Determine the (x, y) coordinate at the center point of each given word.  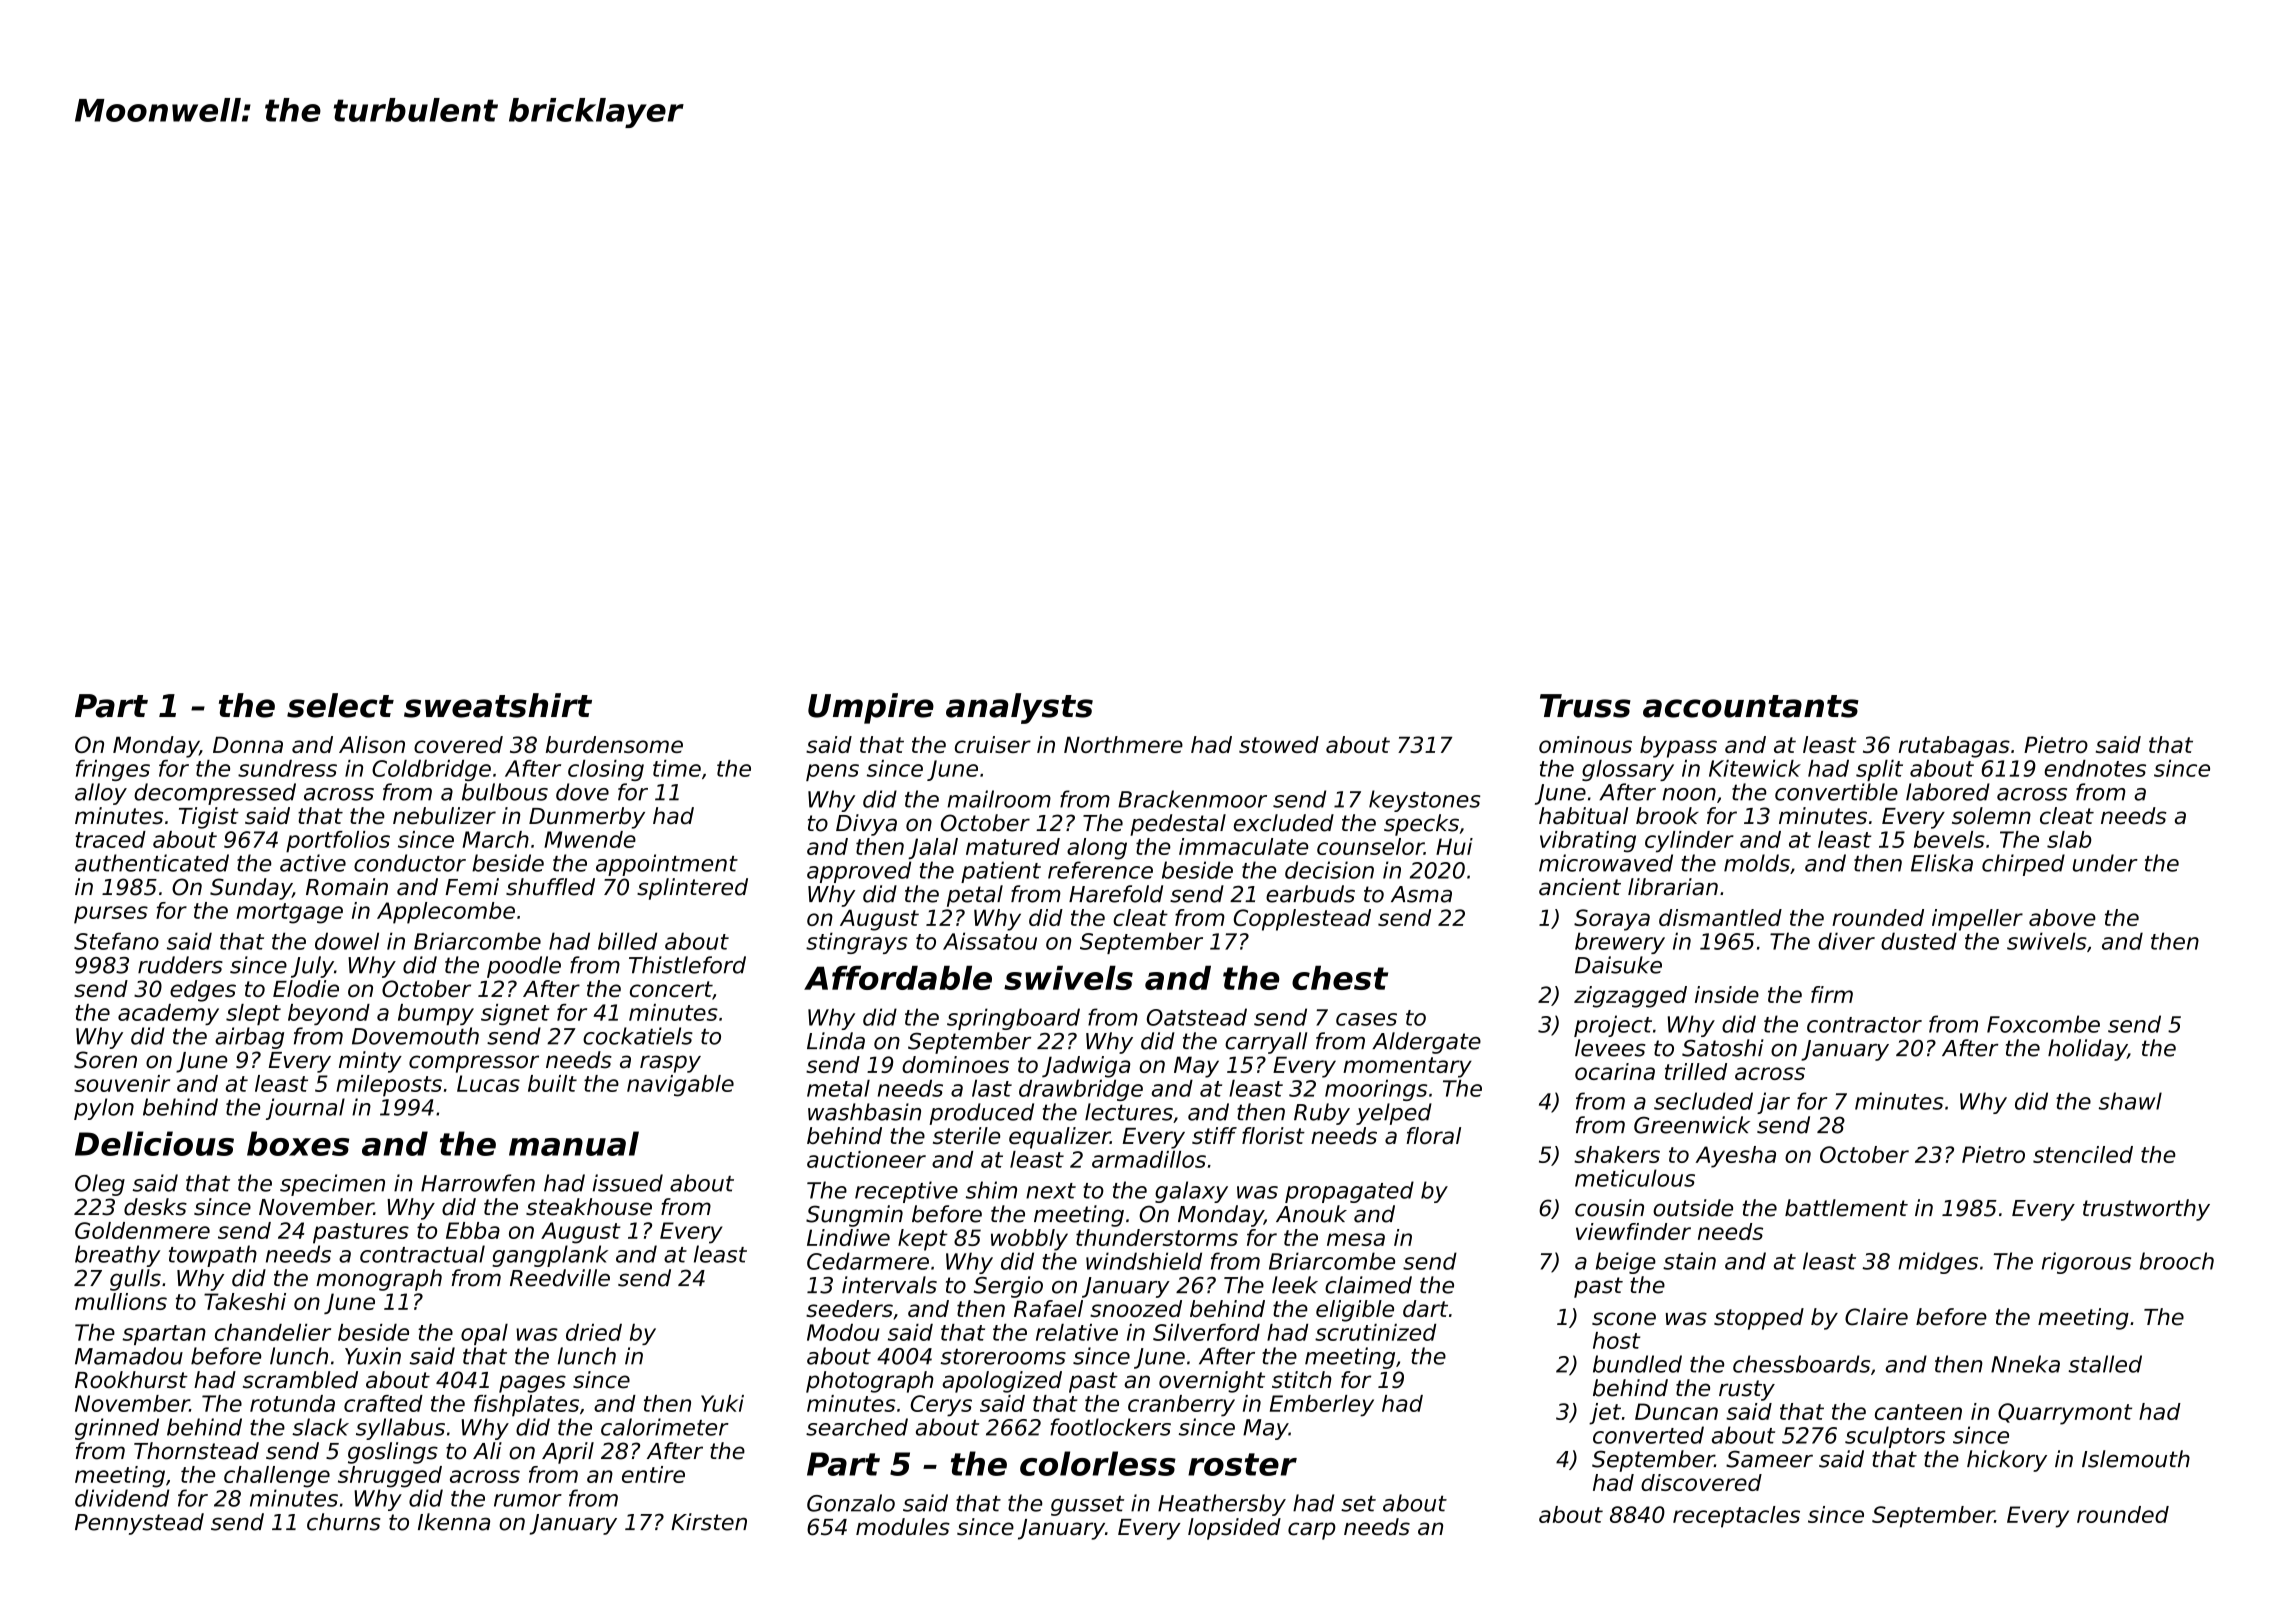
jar (1773, 1103)
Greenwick (1692, 1125)
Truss (1585, 706)
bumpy (436, 1014)
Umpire (871, 708)
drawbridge (1081, 1090)
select (340, 705)
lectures (1129, 1112)
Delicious (154, 1143)
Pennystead (139, 1524)
